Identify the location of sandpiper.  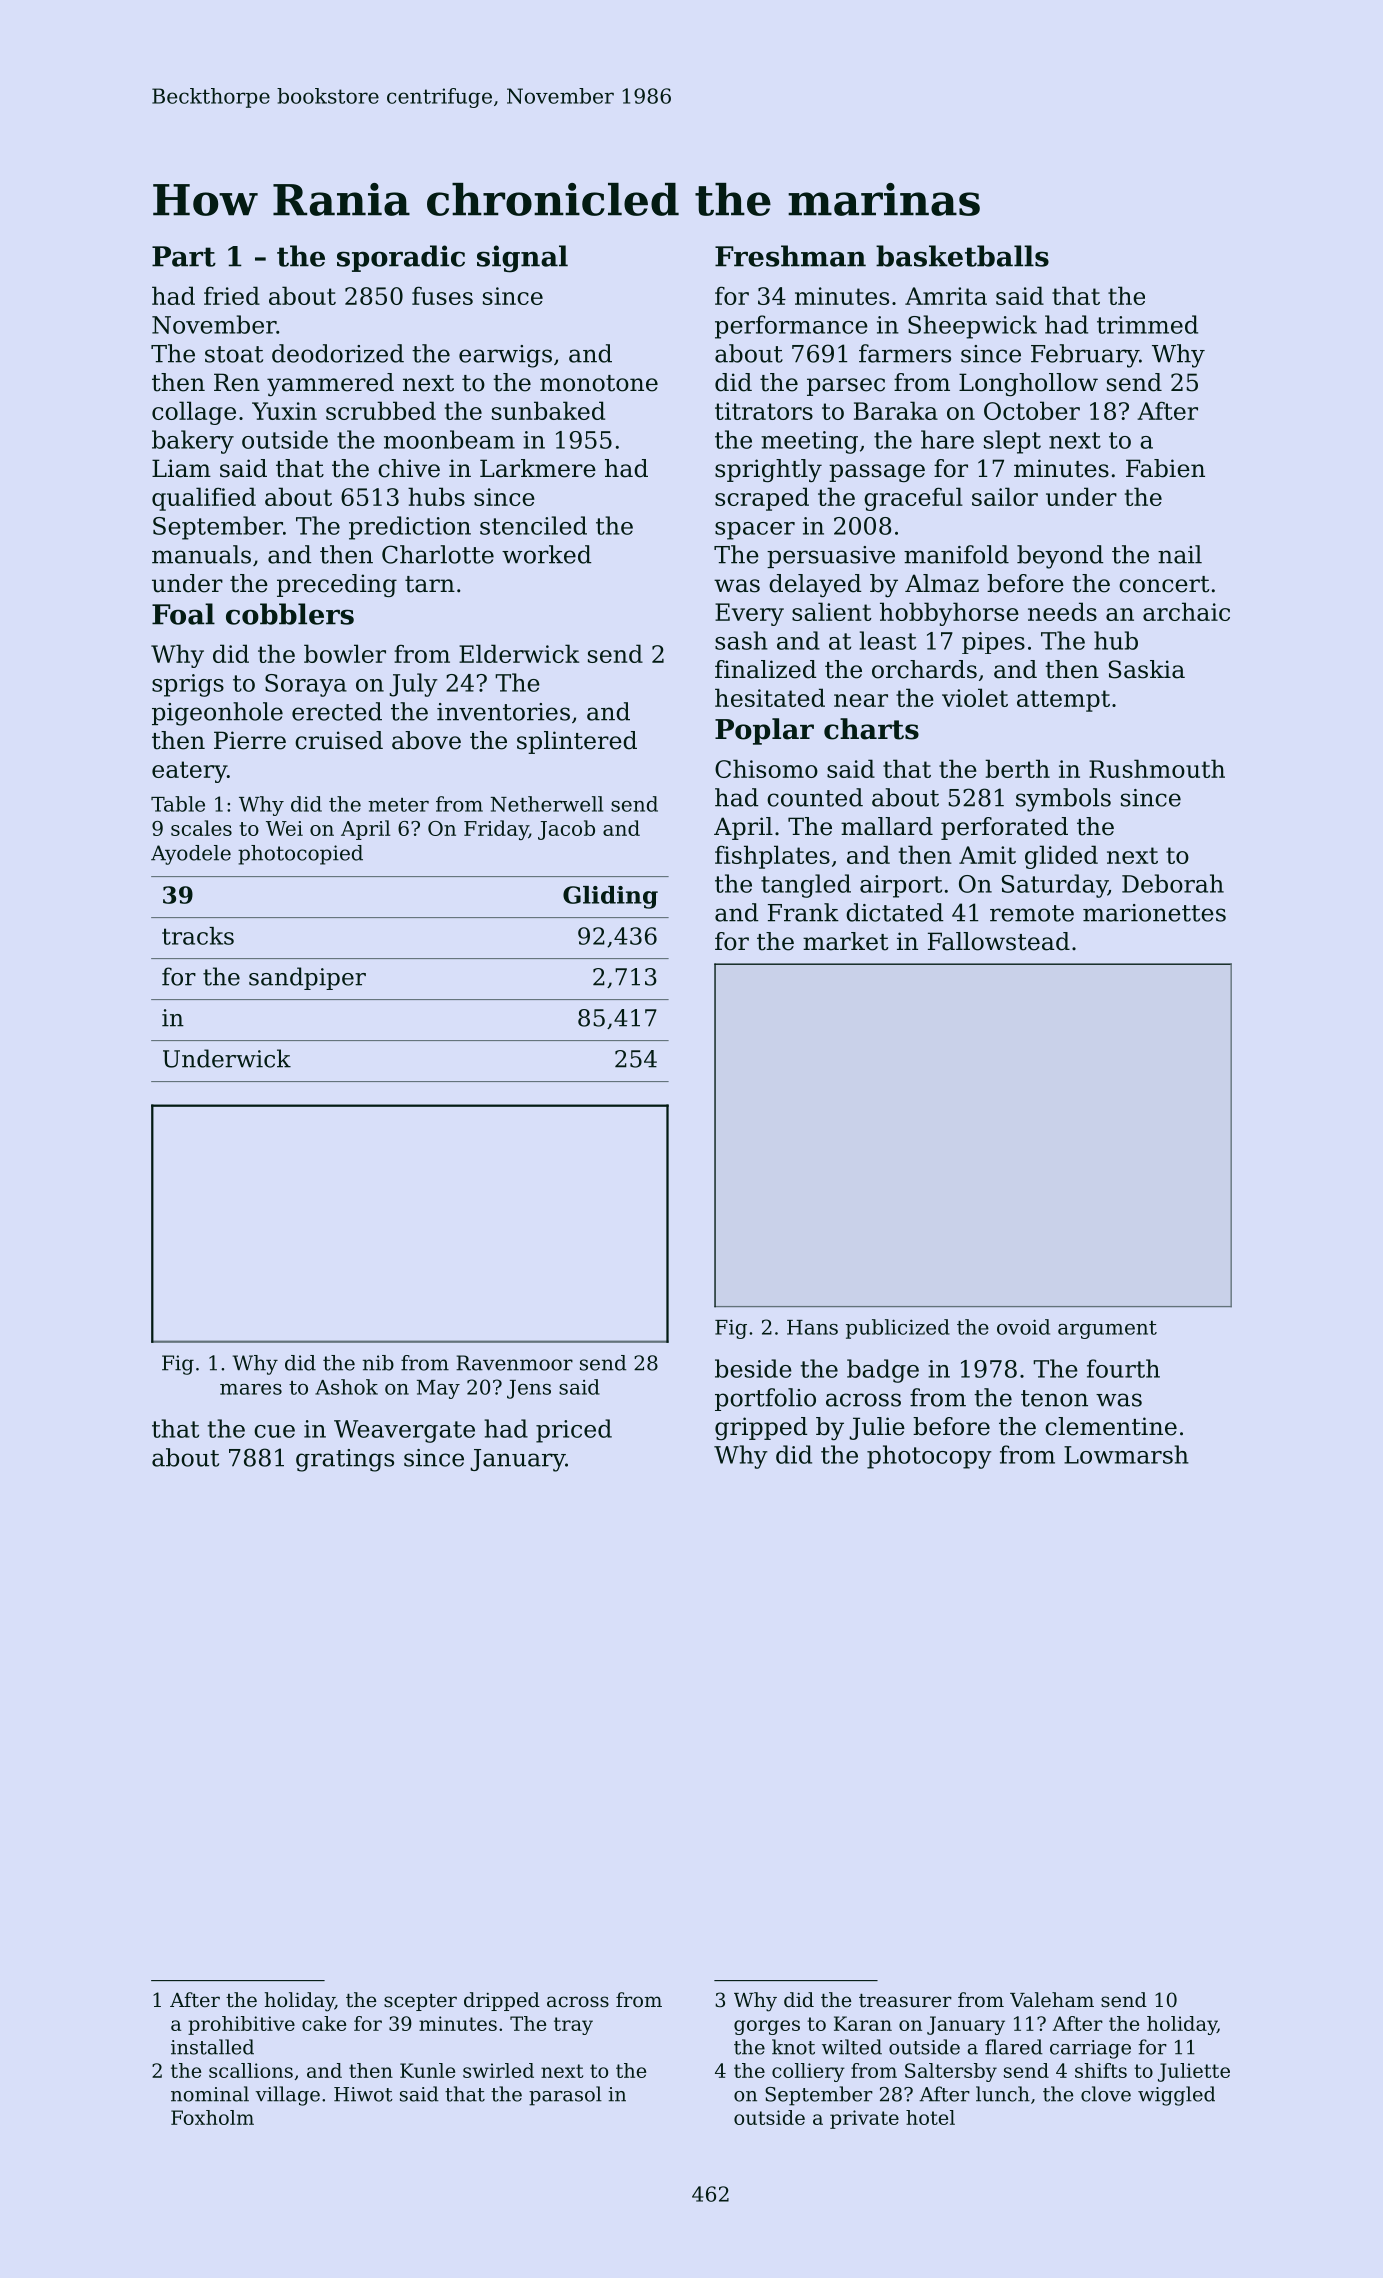
(307, 978).
